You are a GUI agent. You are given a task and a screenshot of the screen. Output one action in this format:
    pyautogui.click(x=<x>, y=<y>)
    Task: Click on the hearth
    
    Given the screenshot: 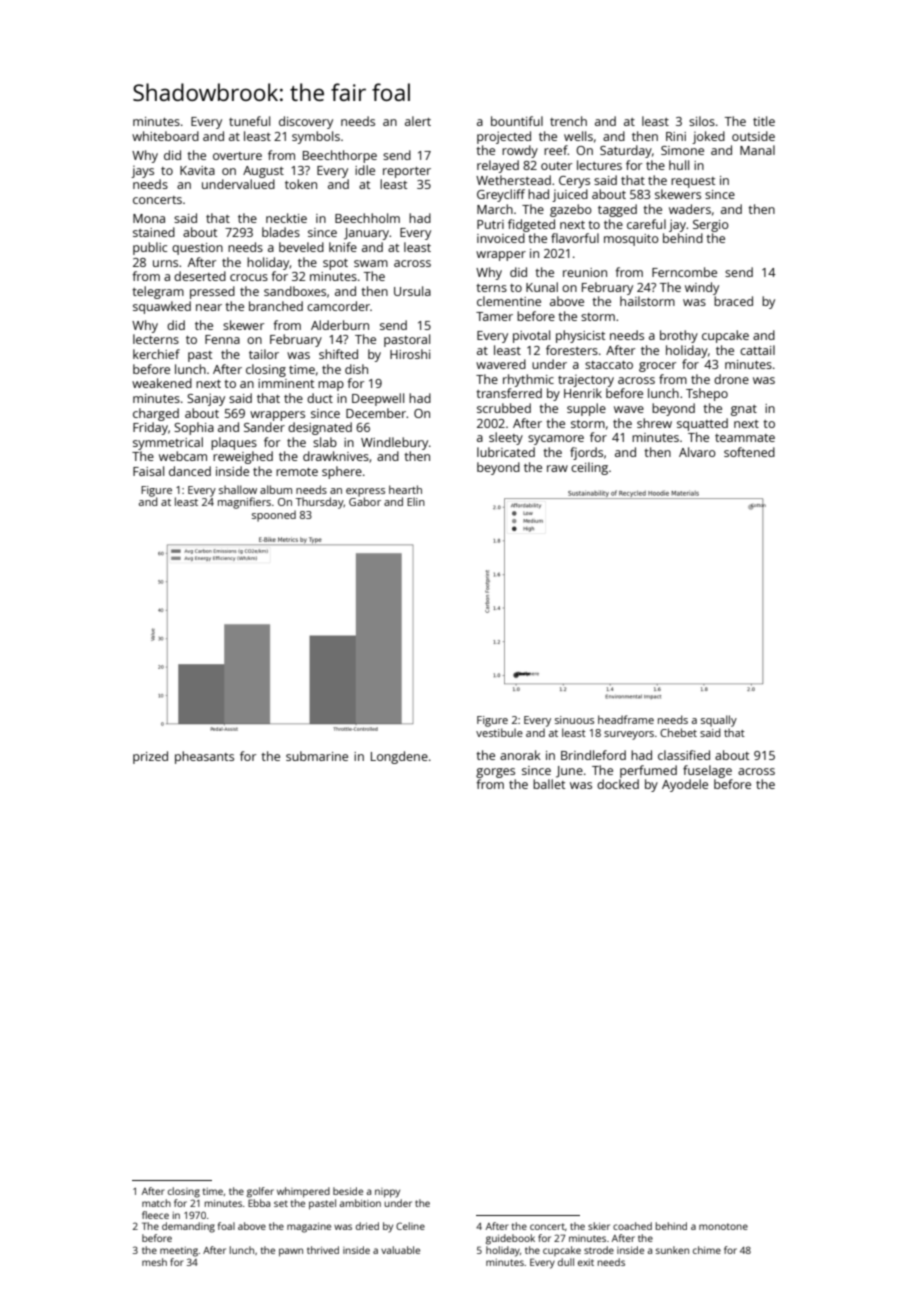 What is the action you would take?
    pyautogui.click(x=405, y=489)
